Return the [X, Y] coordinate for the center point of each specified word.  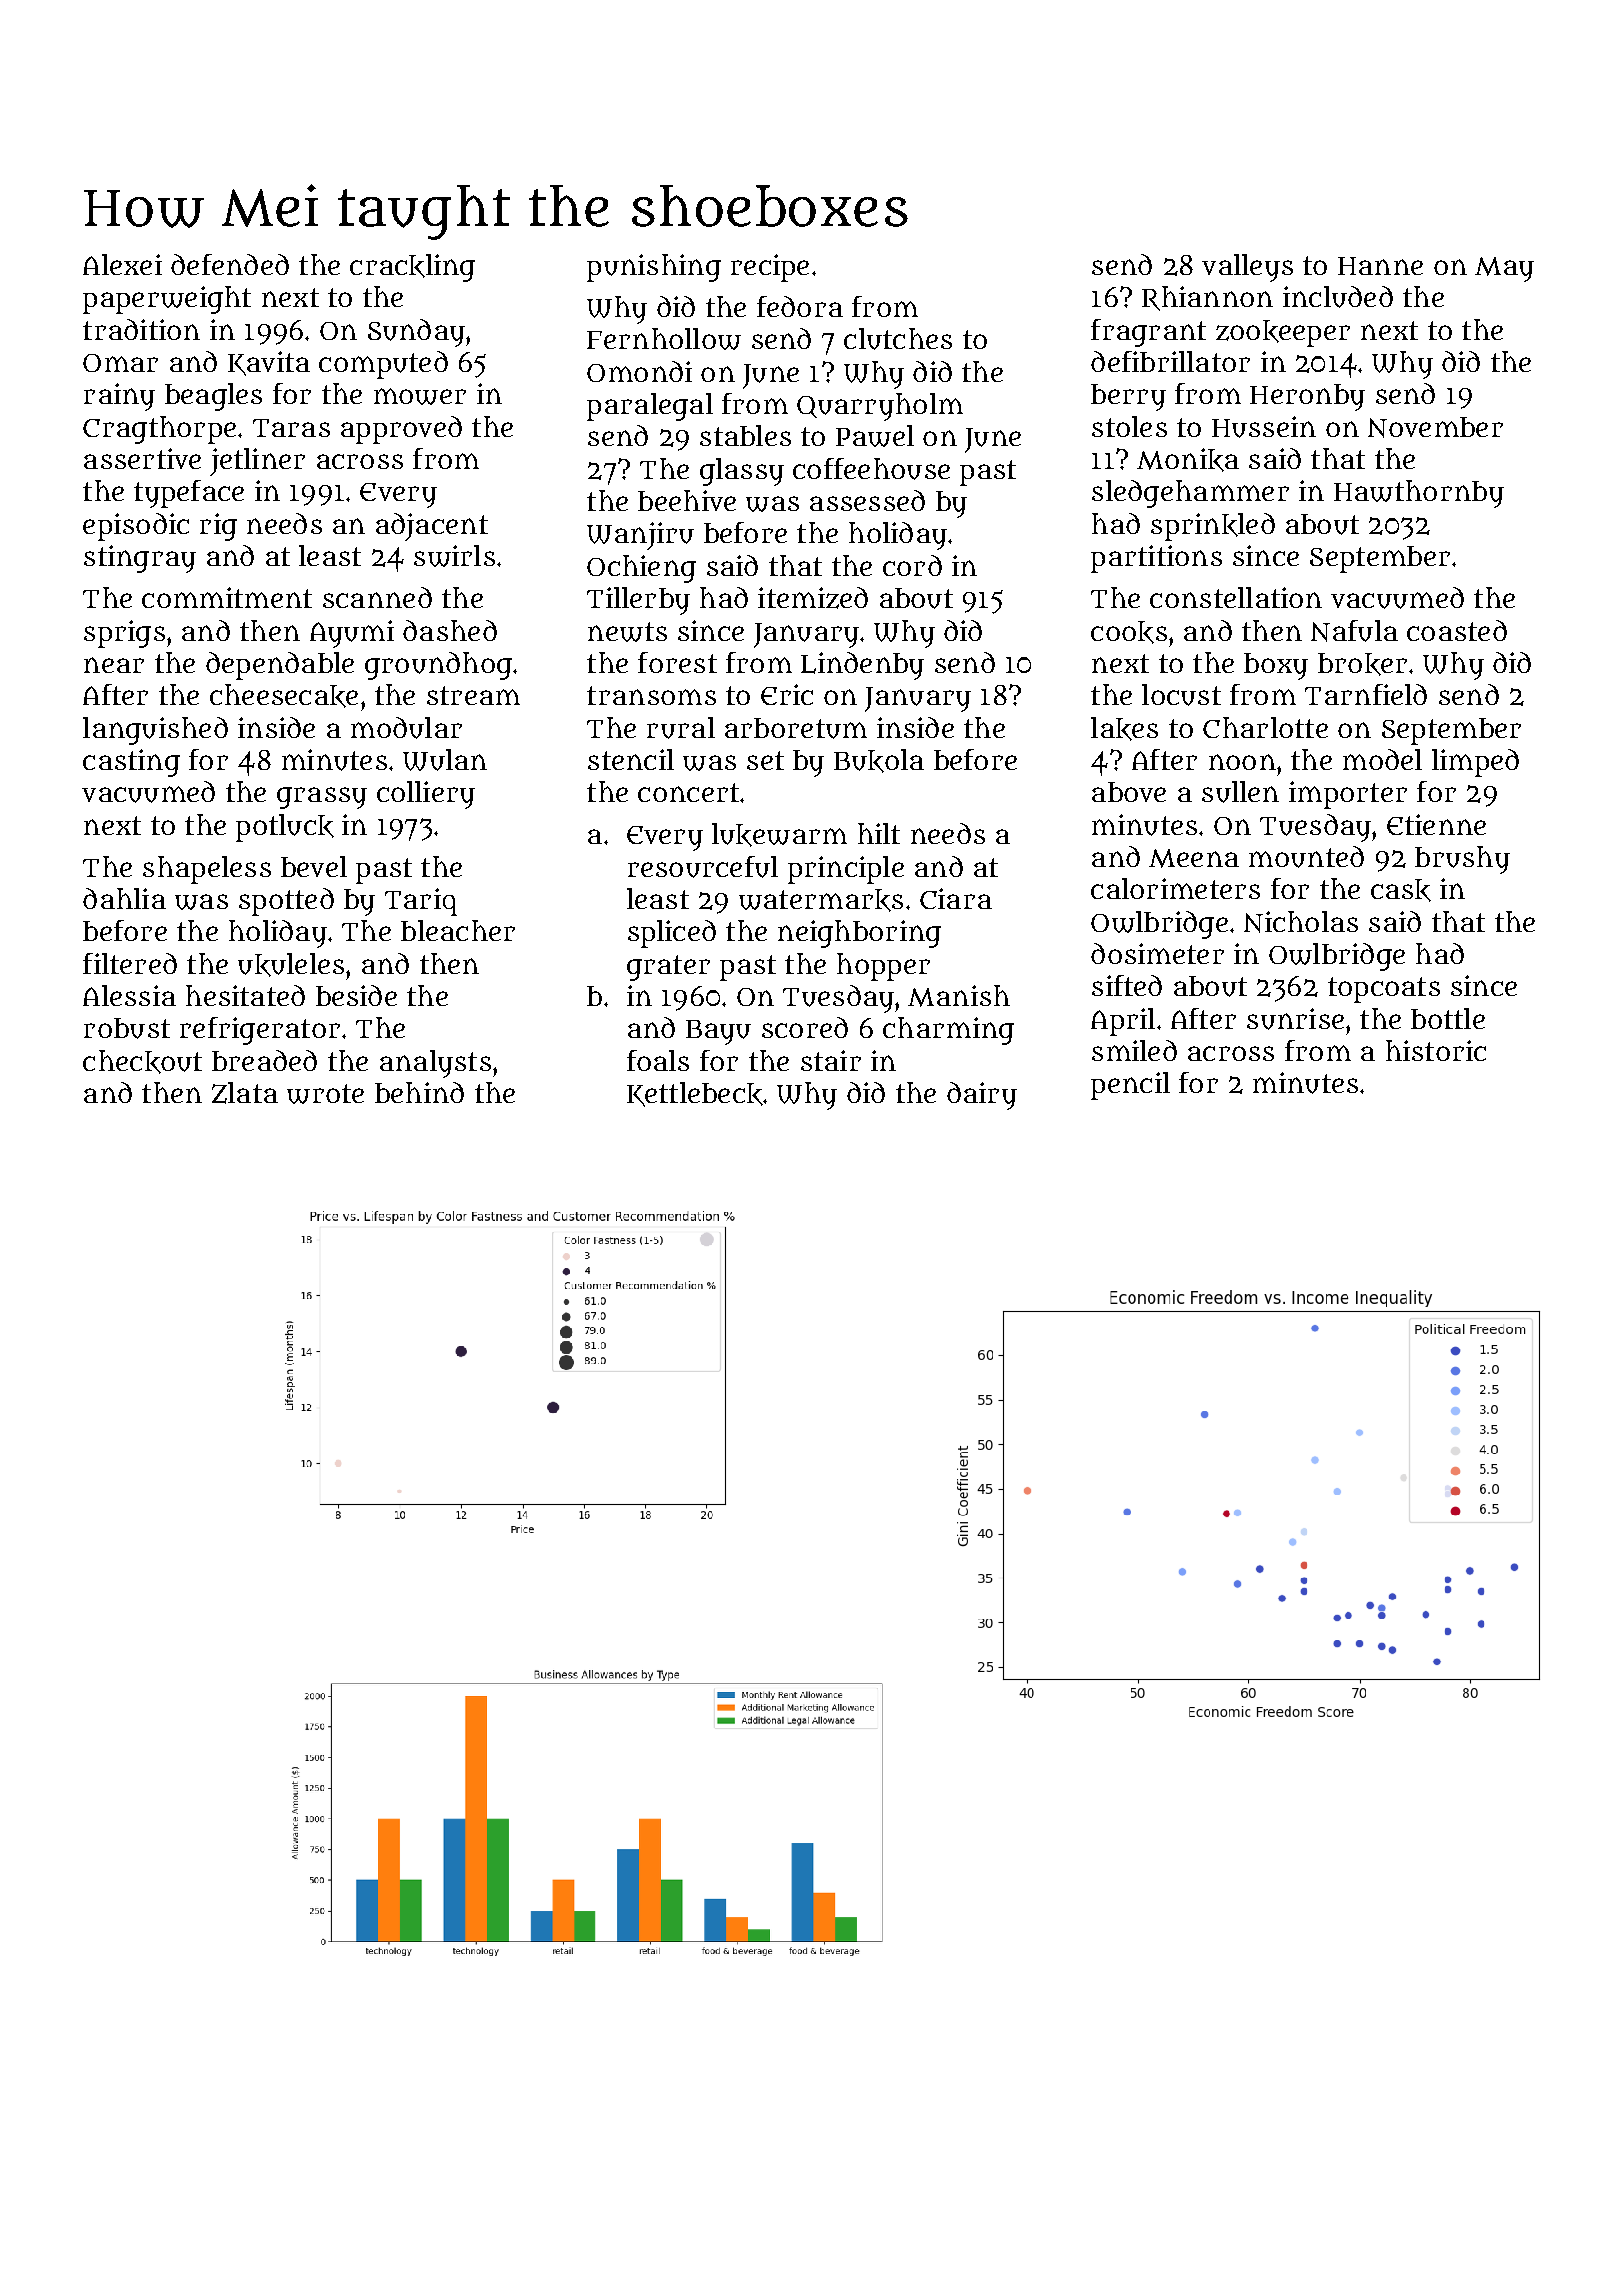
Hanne [1380, 266]
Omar [120, 363]
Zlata [245, 1093]
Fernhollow [664, 339]
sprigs [124, 634]
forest [677, 662]
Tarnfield [1366, 694]
